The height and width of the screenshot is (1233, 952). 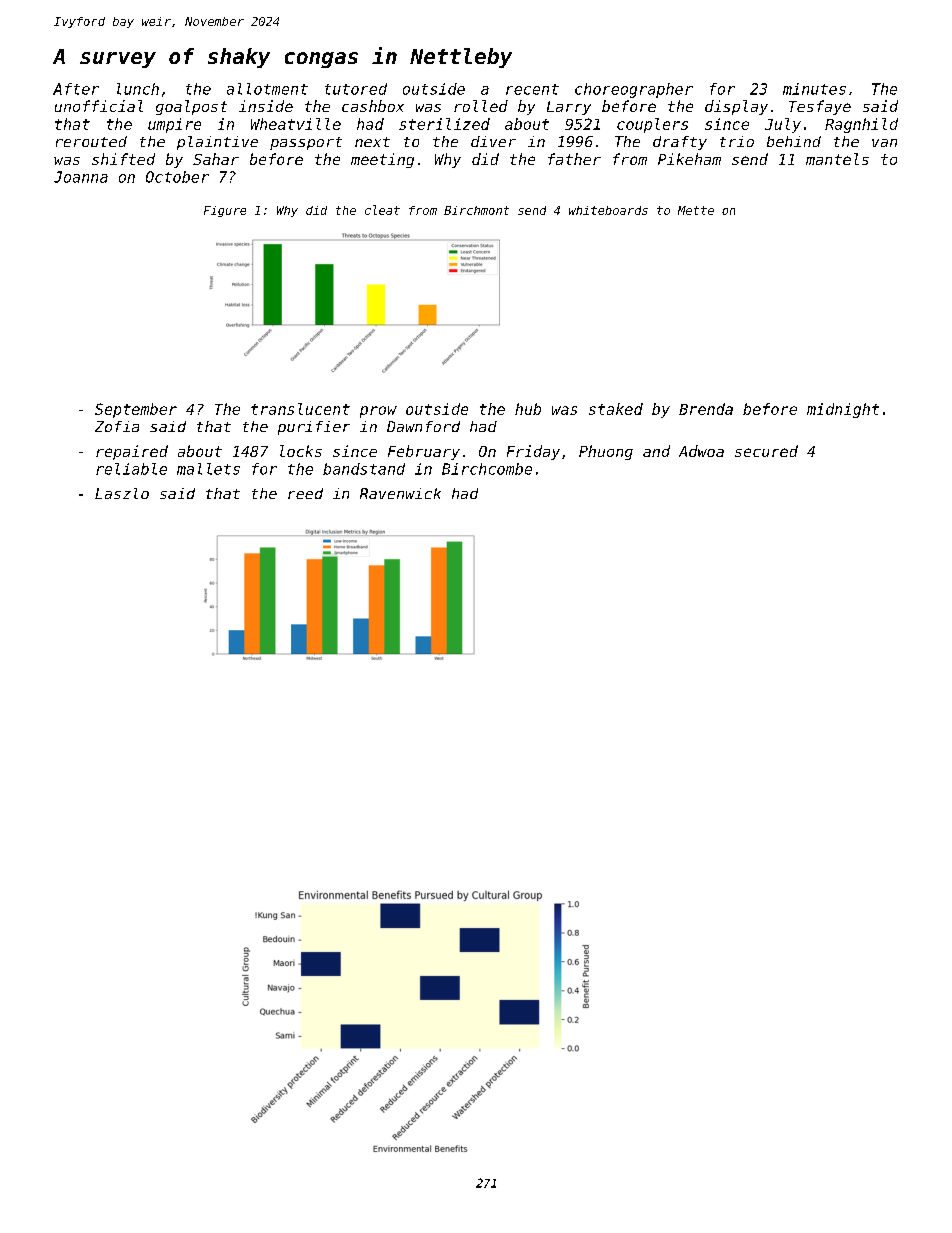 What do you see at coordinates (532, 89) in the screenshot?
I see `recent` at bounding box center [532, 89].
